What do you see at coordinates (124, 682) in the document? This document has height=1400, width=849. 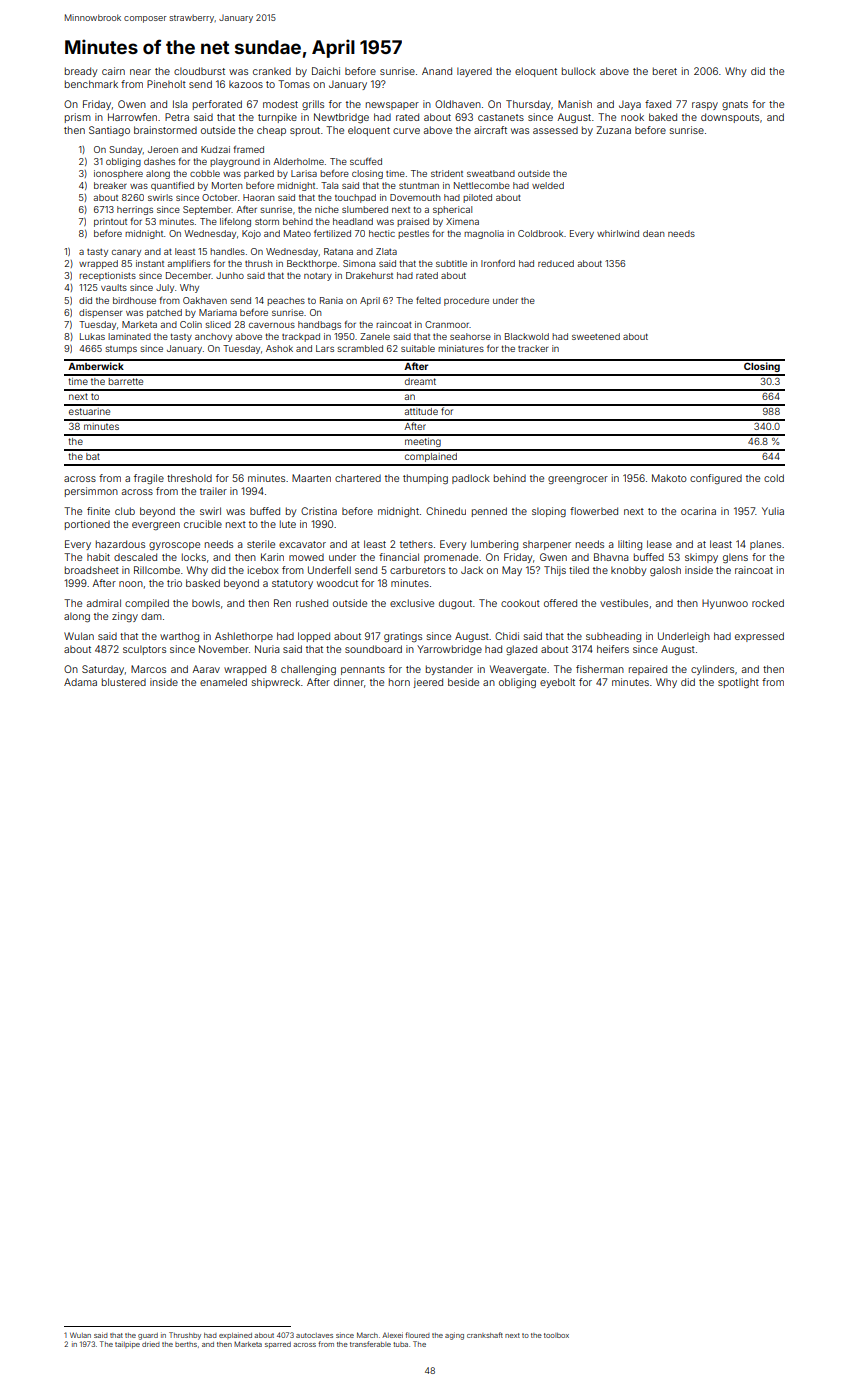 I see `blustered` at bounding box center [124, 682].
